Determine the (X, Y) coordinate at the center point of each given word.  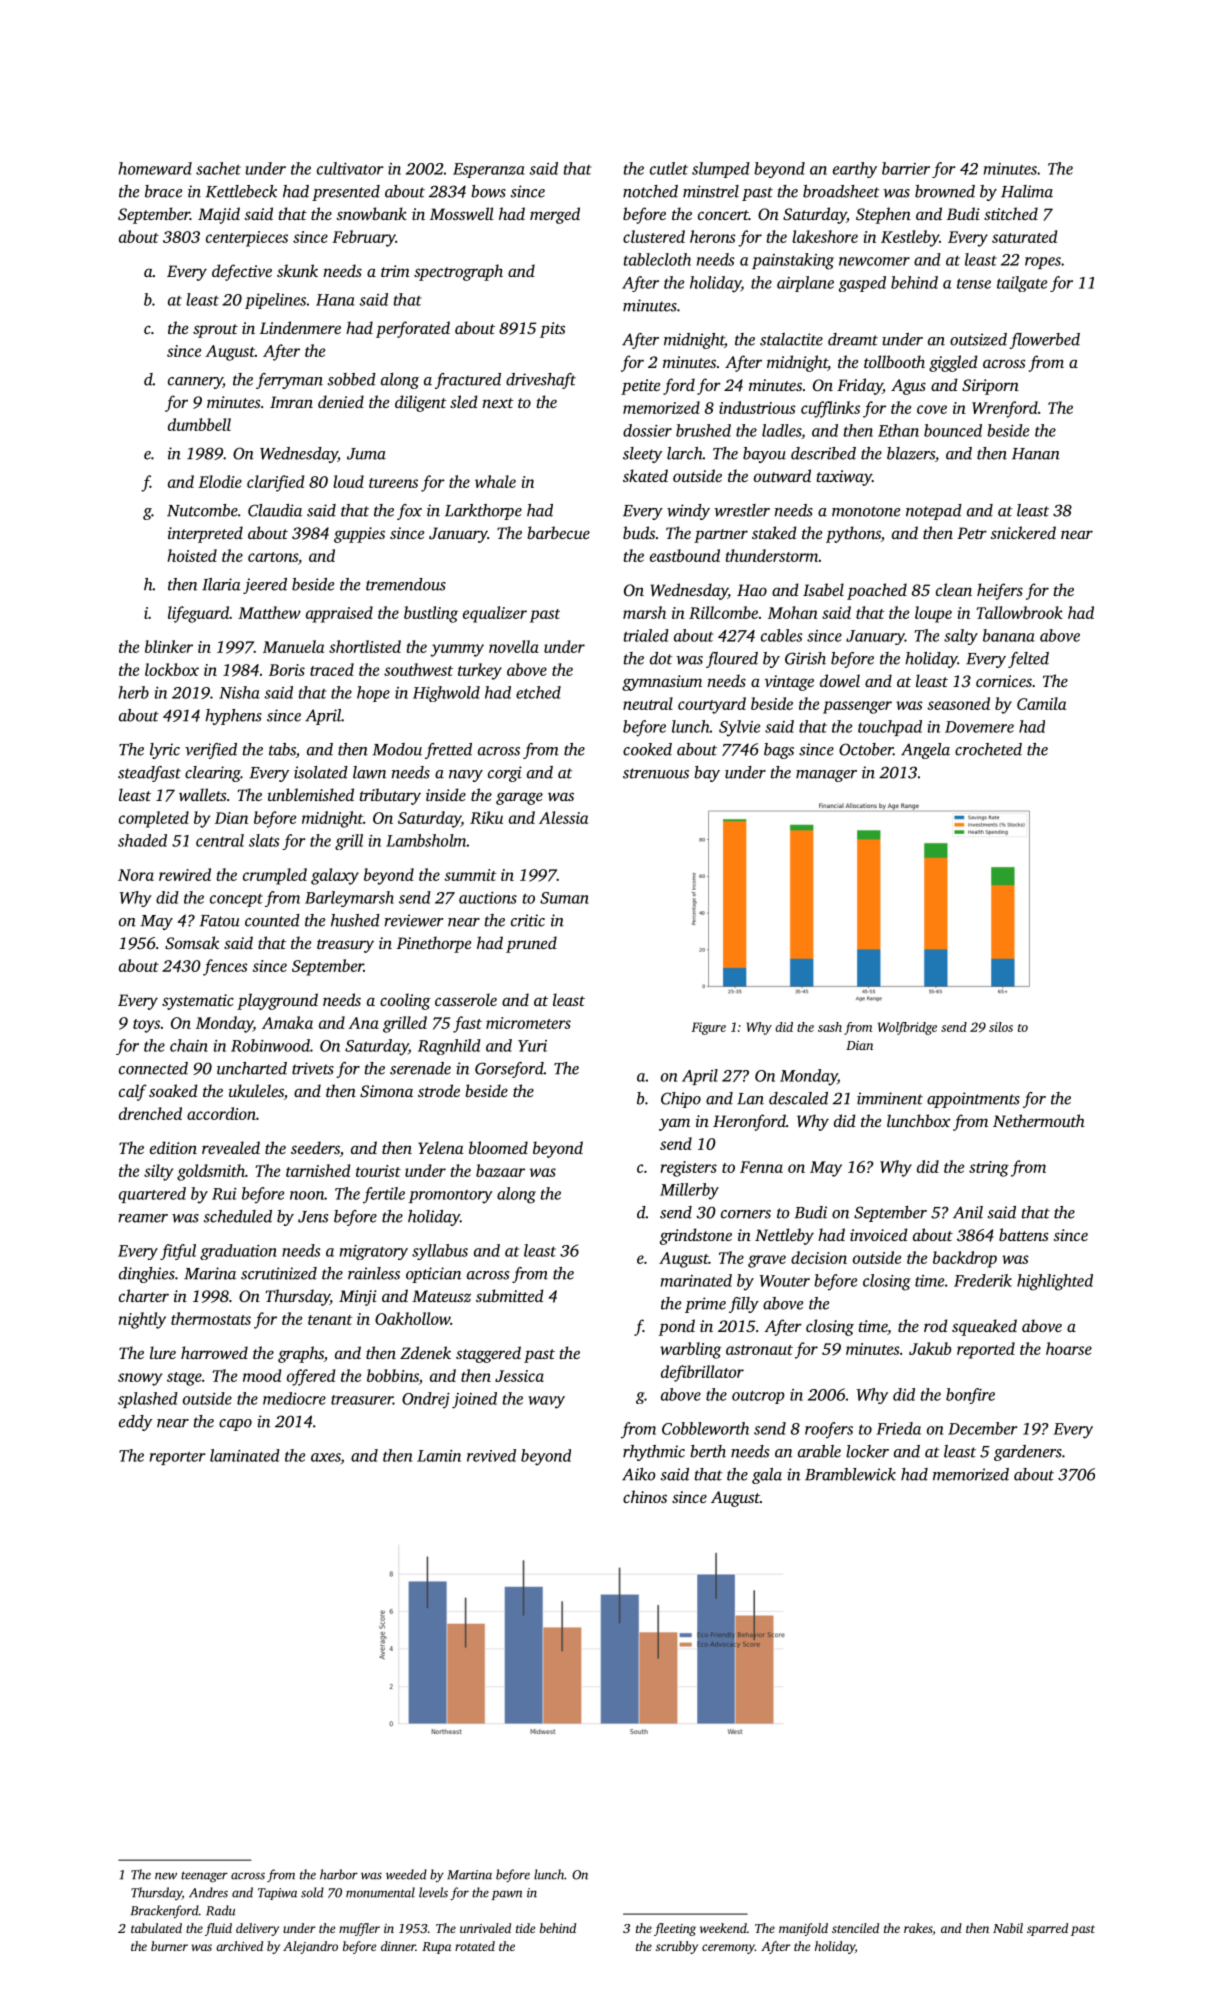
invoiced (879, 1234)
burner (169, 1946)
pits (552, 330)
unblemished (311, 794)
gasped (862, 284)
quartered (152, 1195)
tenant (330, 1320)
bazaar (500, 1170)
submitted (510, 1295)
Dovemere (979, 727)
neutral (648, 703)
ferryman (289, 381)
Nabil (1008, 1928)
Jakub (930, 1348)
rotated (475, 1946)
